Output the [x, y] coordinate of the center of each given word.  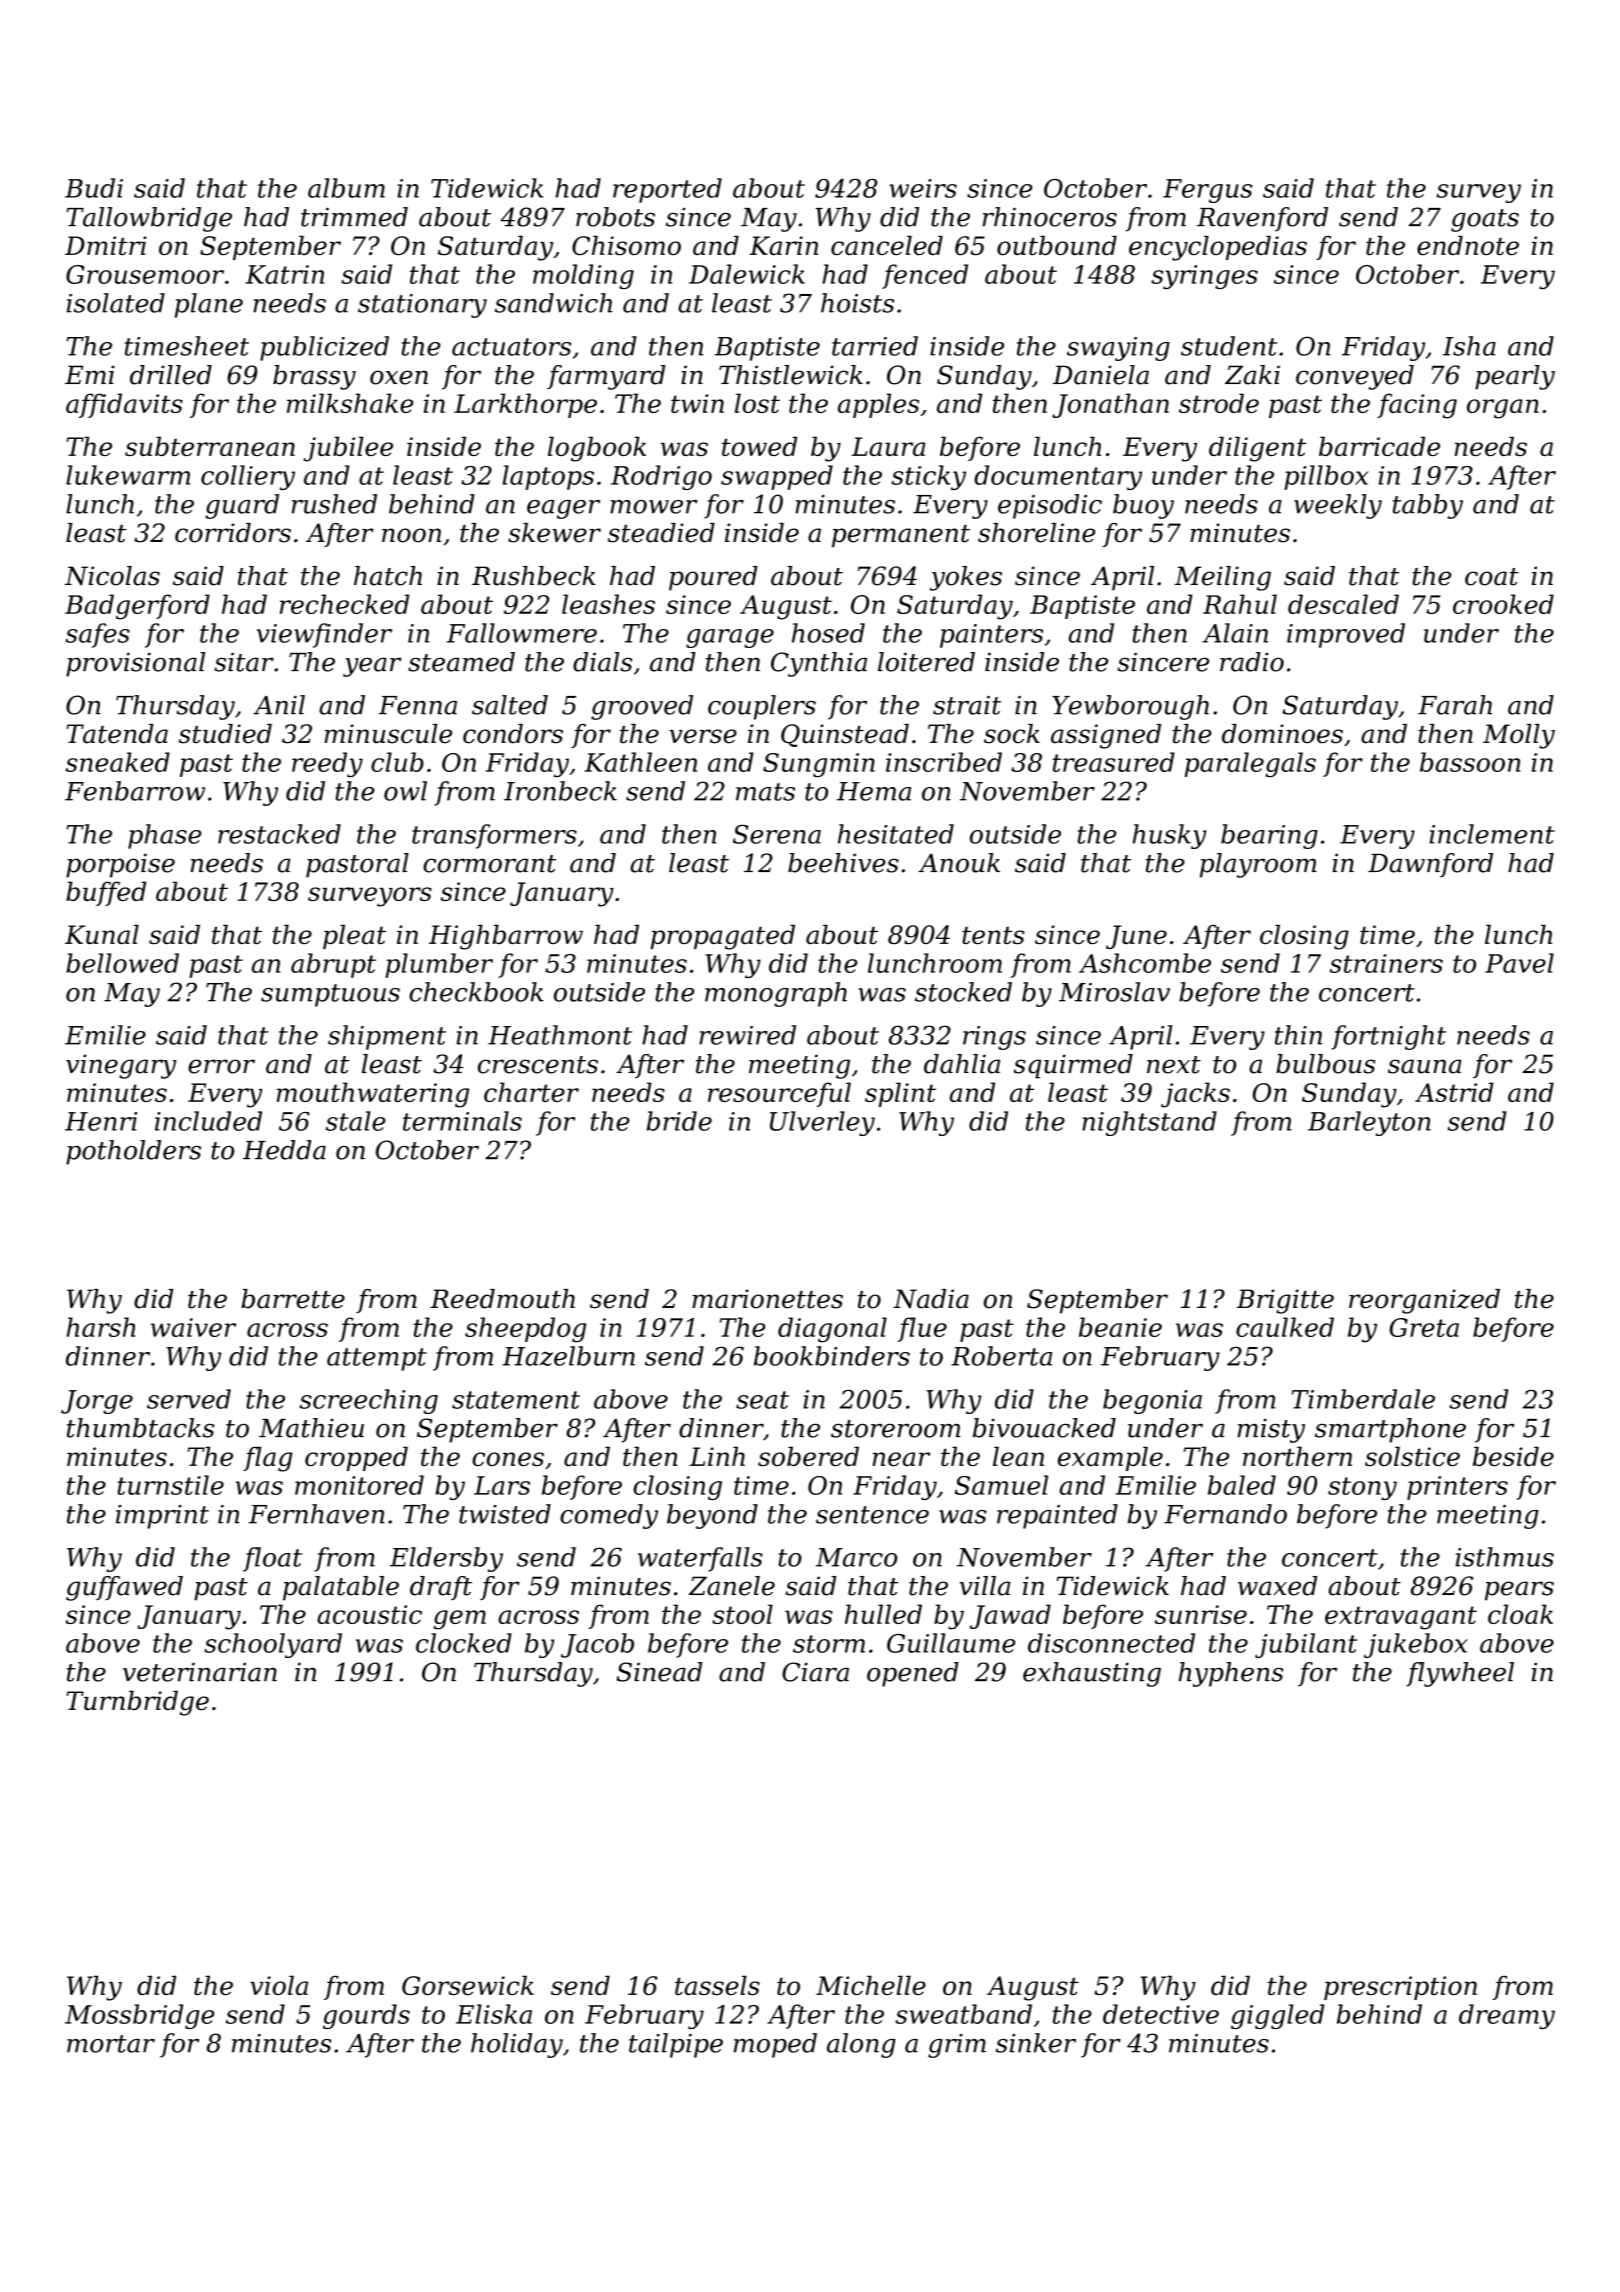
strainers [1386, 963]
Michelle [871, 1985]
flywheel [1460, 1674]
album [346, 188]
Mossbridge [140, 2016]
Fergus [1207, 191]
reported [667, 190]
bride [679, 1121]
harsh [101, 1327]
